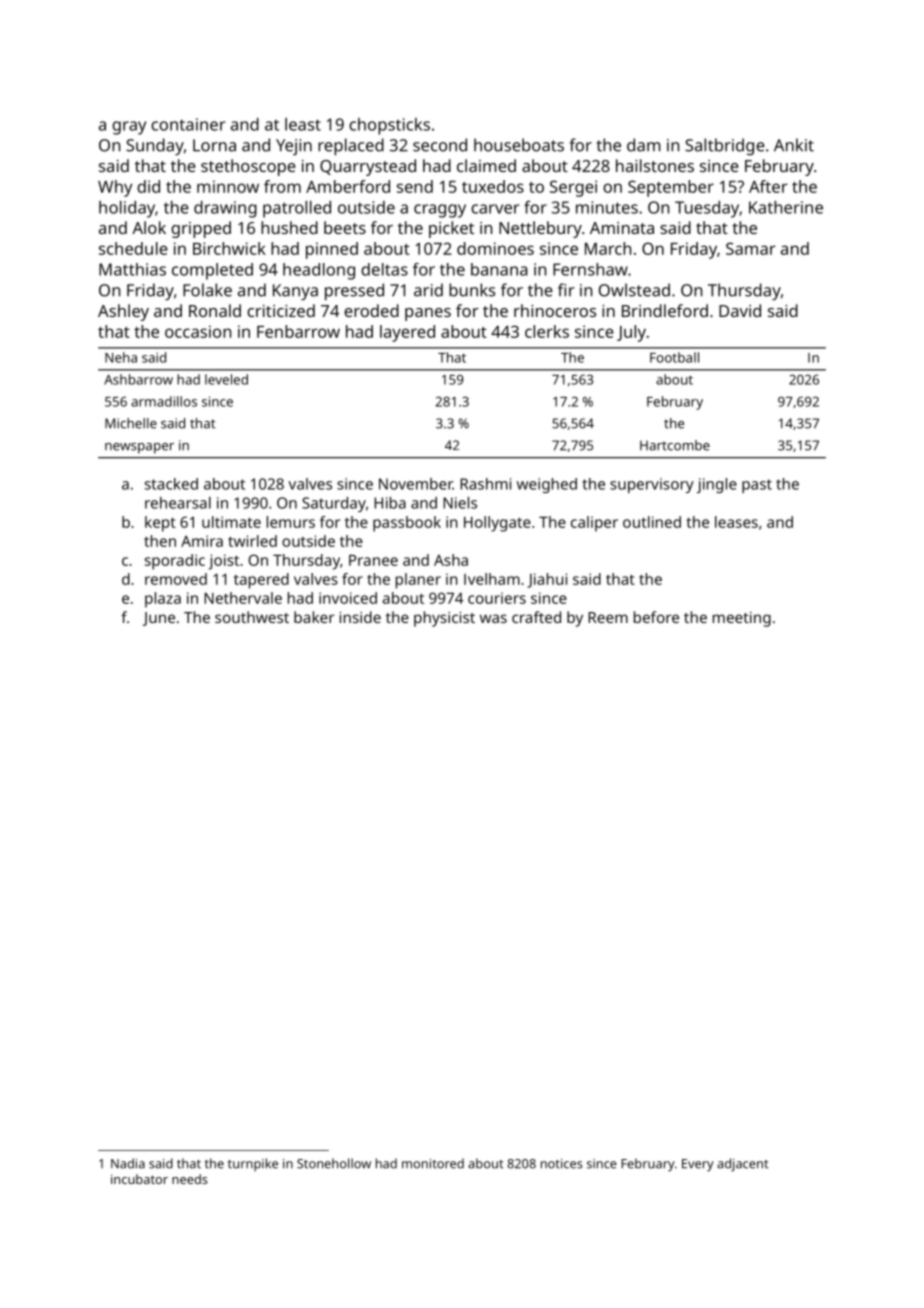 This screenshot has width=924, height=1308. I want to click on Brindleford, so click(665, 310).
